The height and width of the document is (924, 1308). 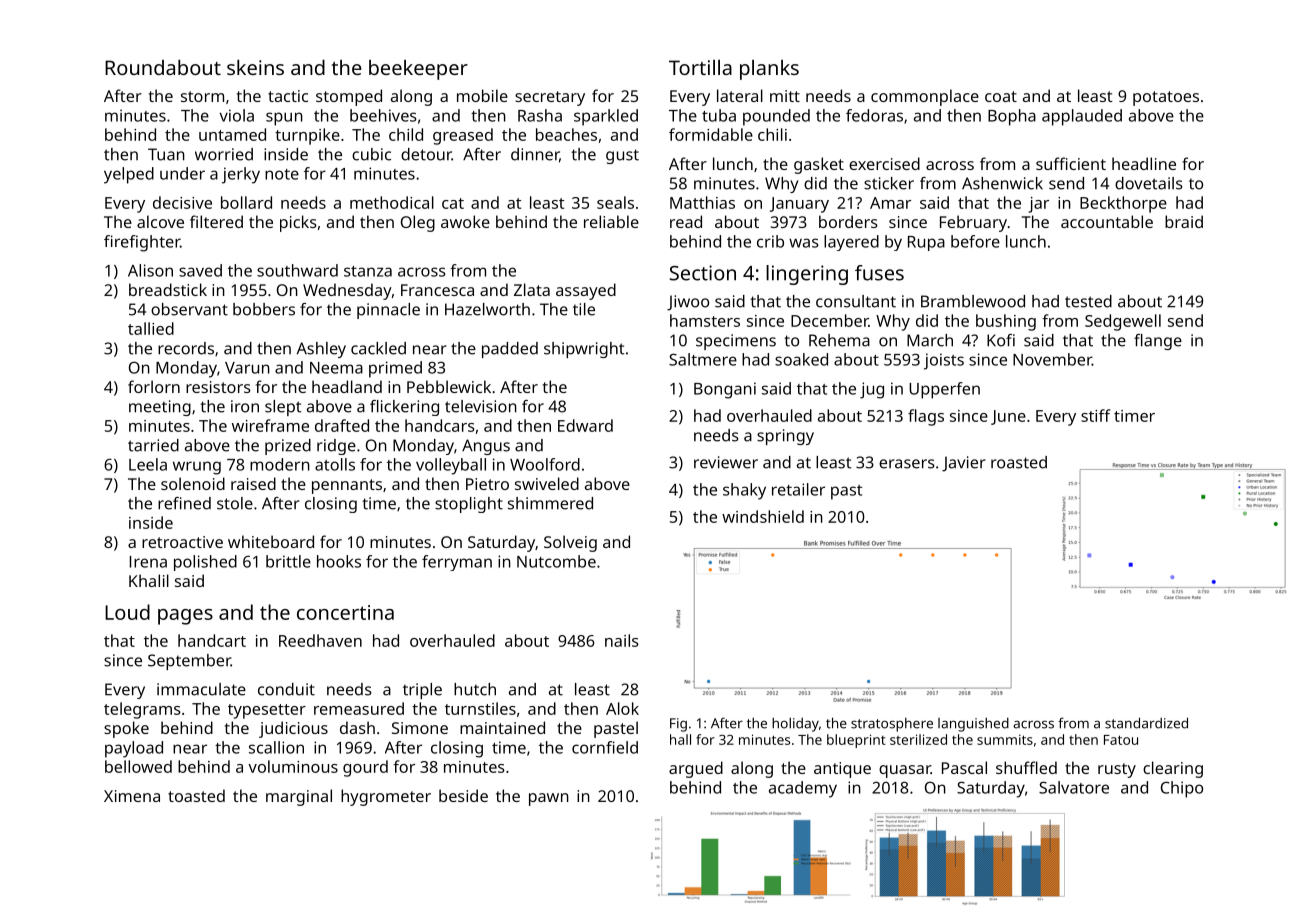 I want to click on storm, so click(x=202, y=96).
